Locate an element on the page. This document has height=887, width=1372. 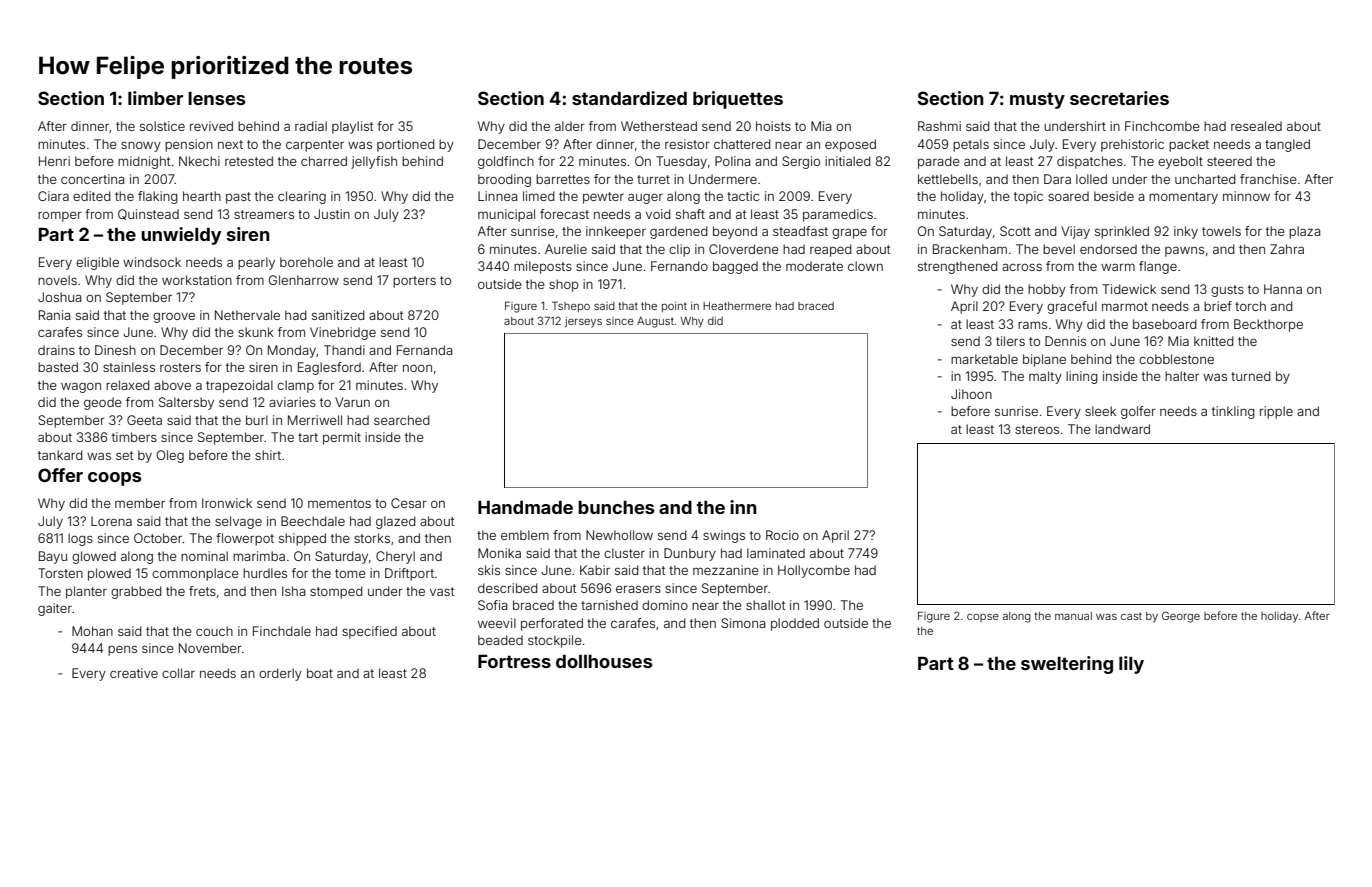
copse is located at coordinates (983, 617).
